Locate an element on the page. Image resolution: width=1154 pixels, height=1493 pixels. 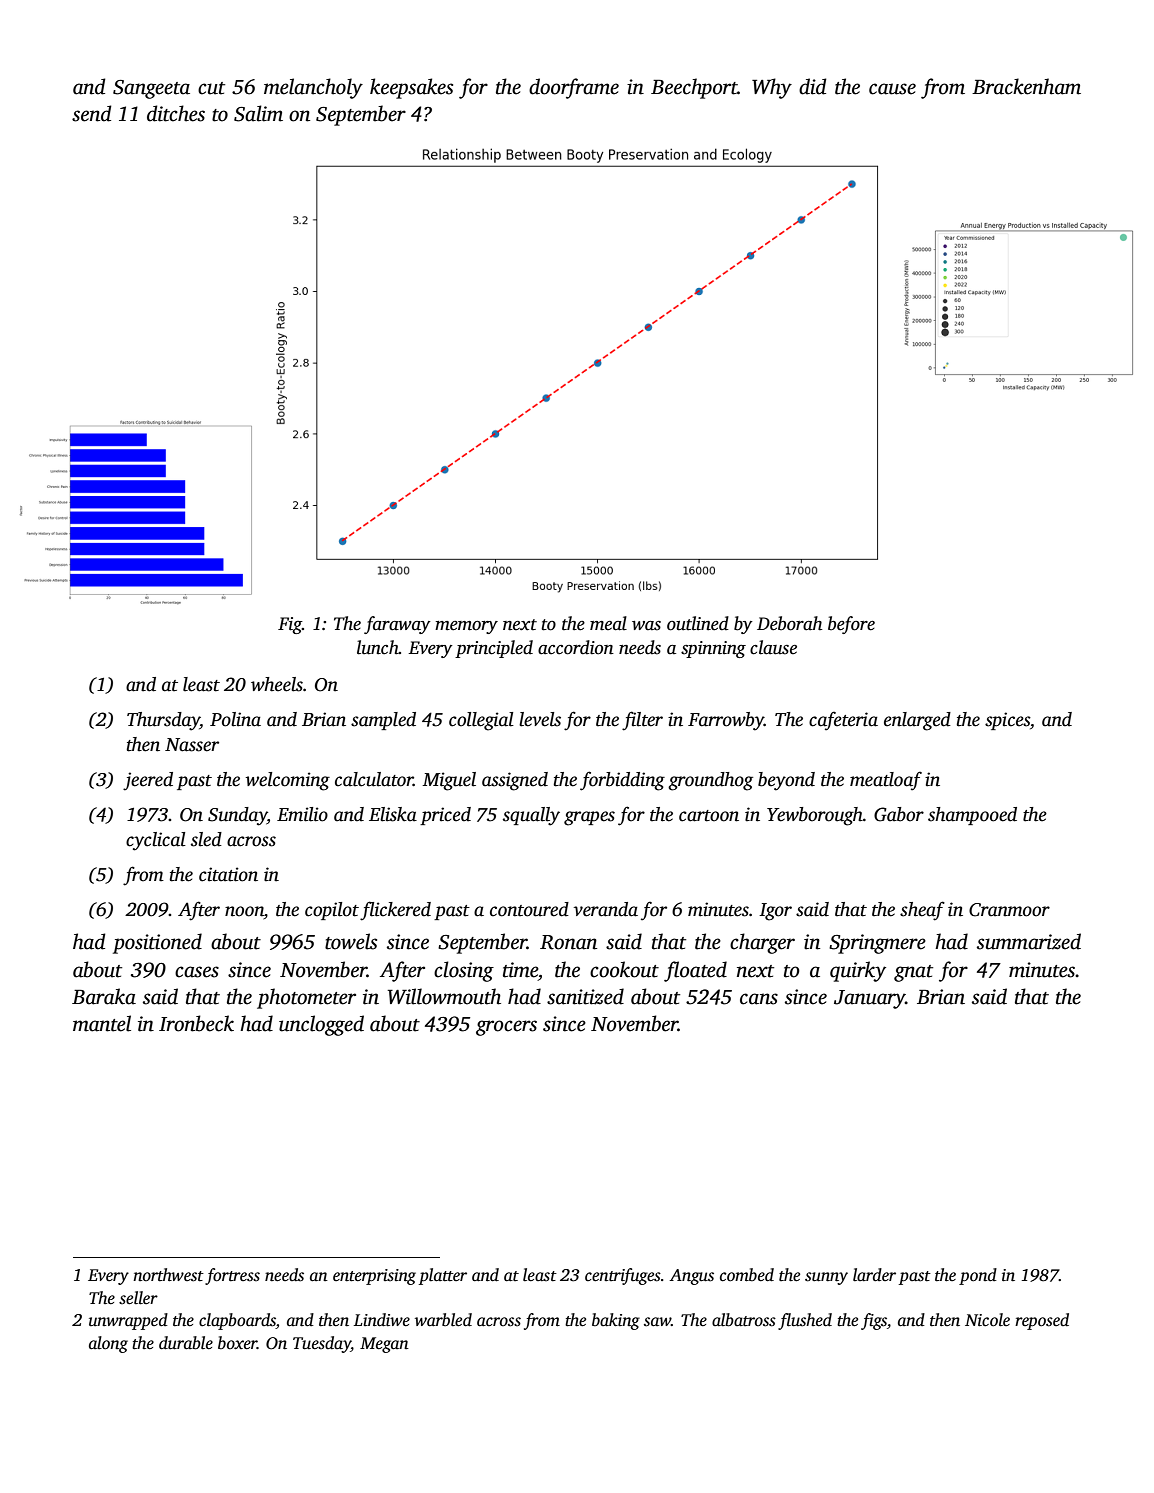
cause is located at coordinates (892, 89).
